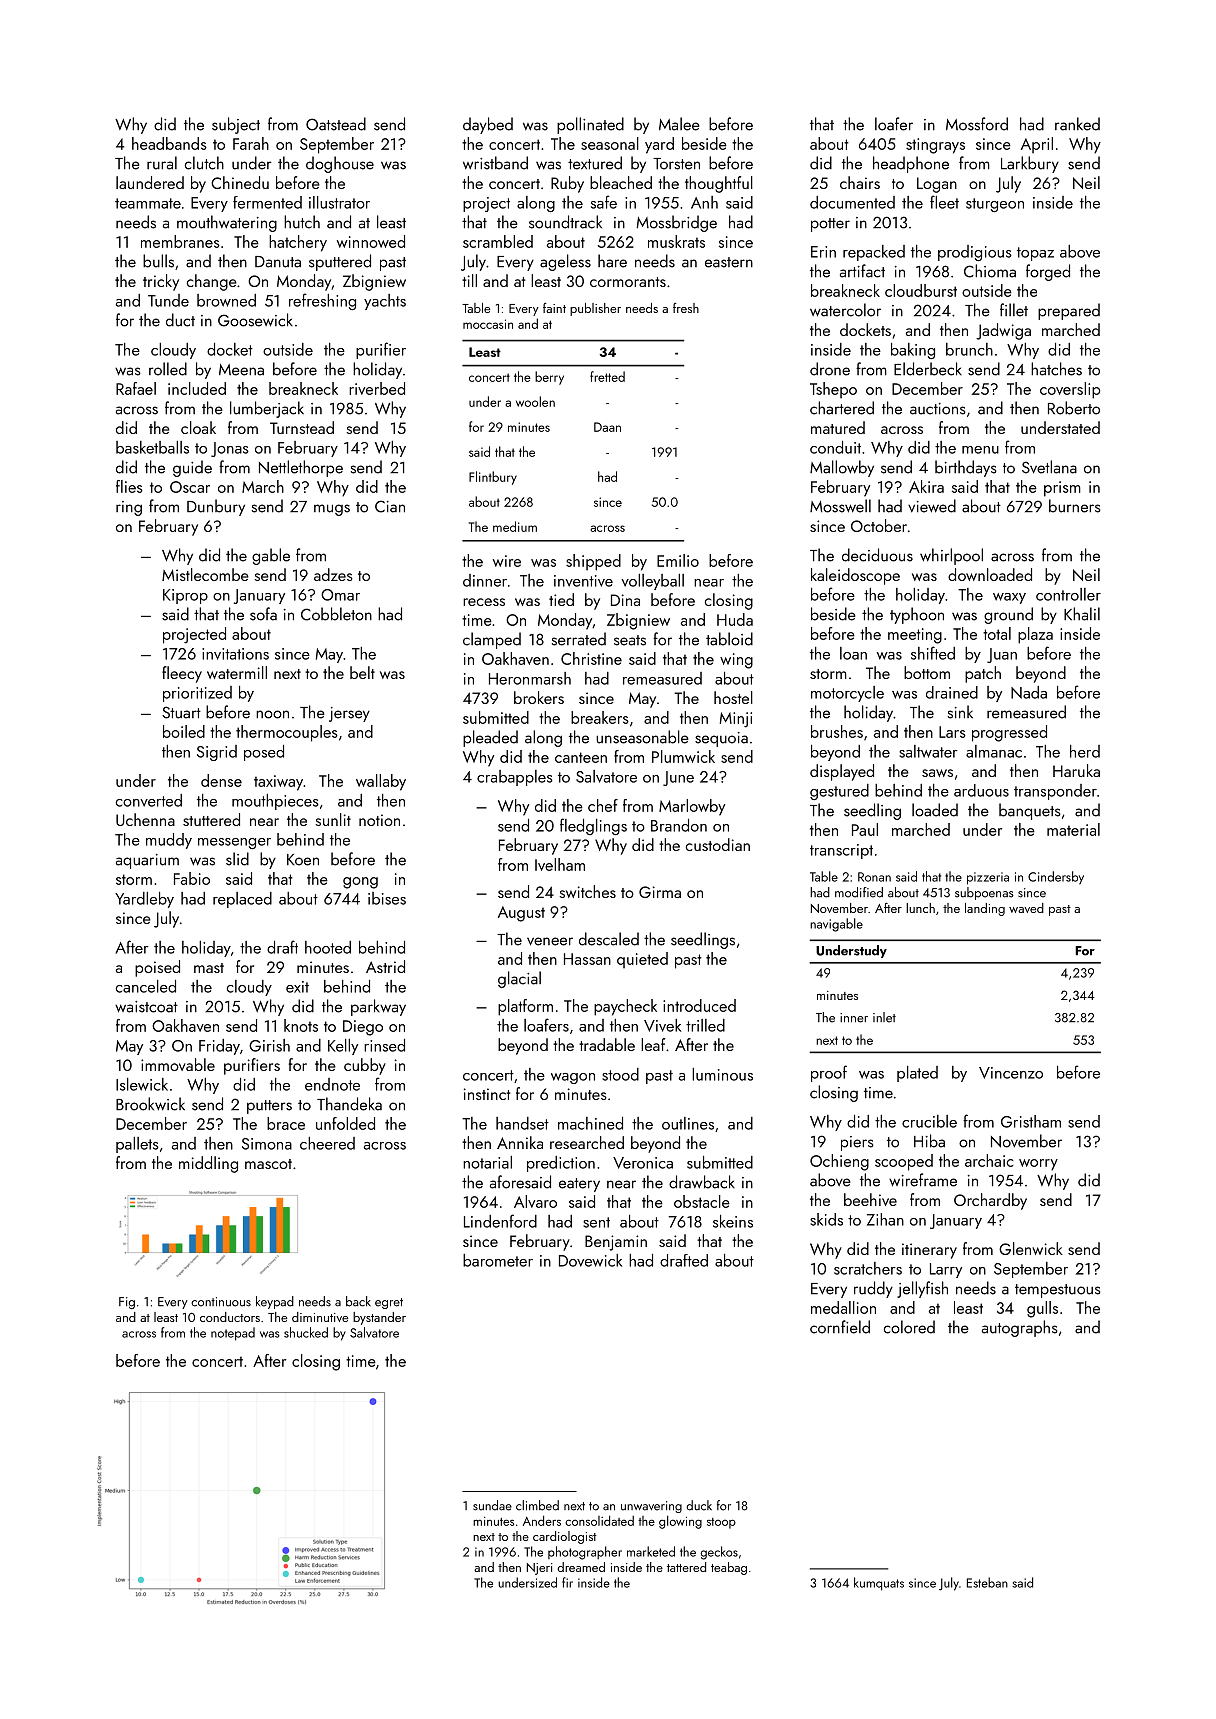  What do you see at coordinates (842, 772) in the image?
I see `displayed` at bounding box center [842, 772].
